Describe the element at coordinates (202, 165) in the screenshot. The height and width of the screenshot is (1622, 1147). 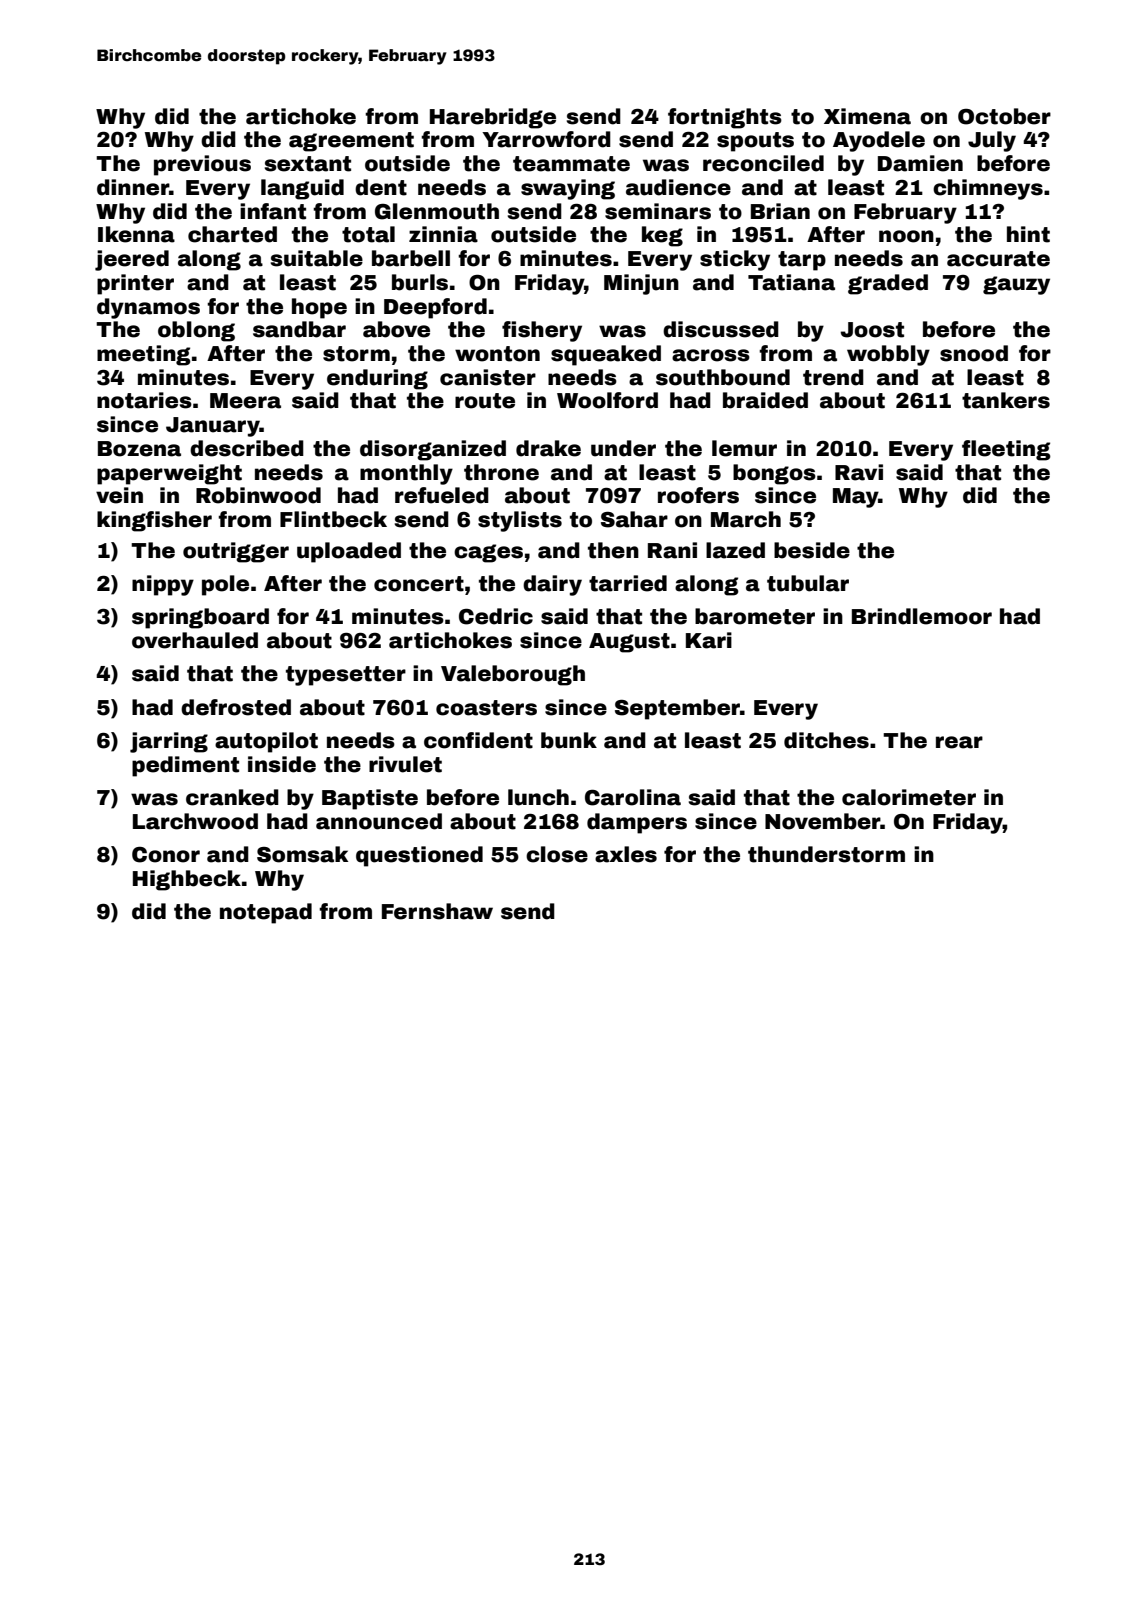
I see `previous` at that location.
